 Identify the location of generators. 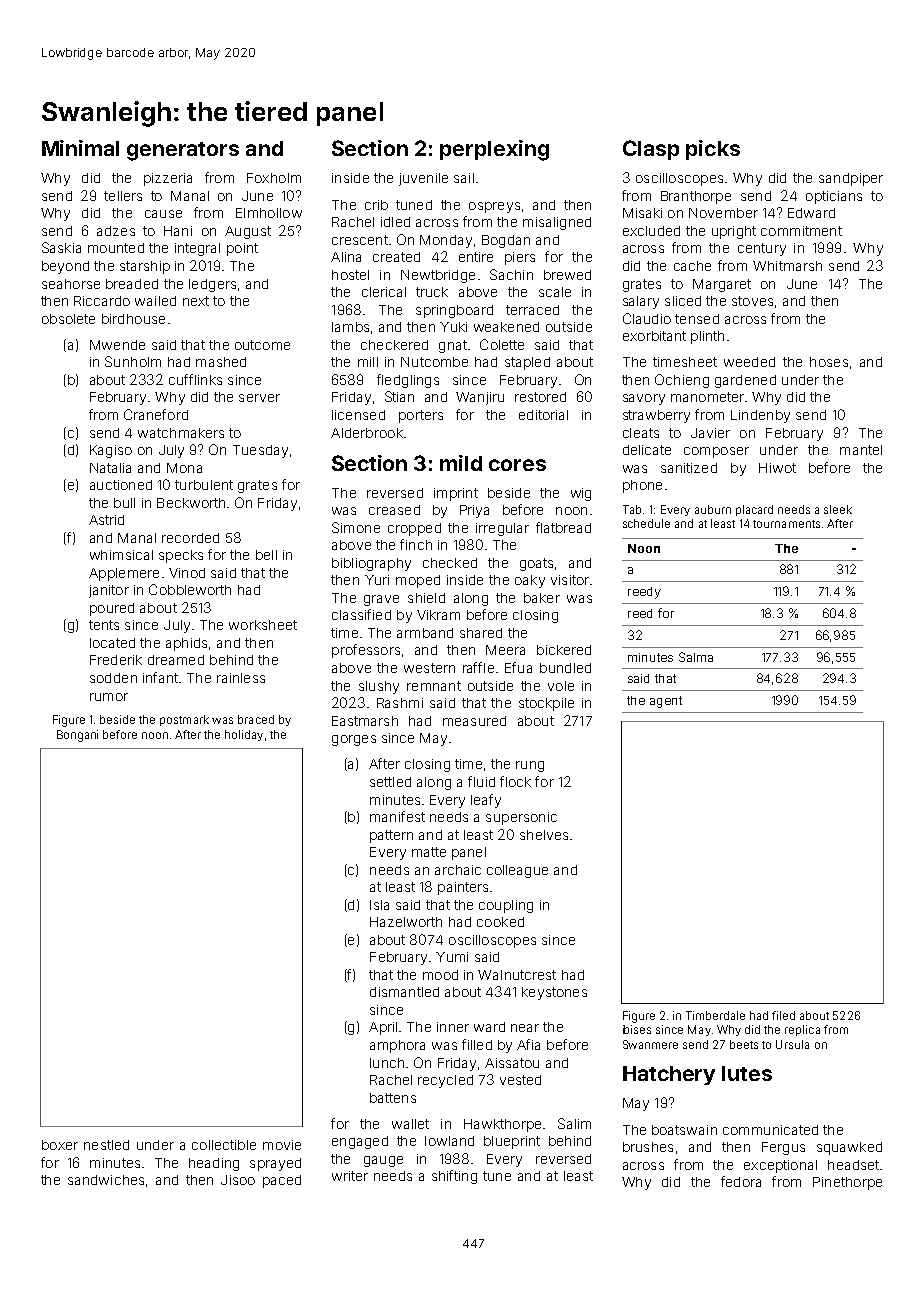
(183, 151).
